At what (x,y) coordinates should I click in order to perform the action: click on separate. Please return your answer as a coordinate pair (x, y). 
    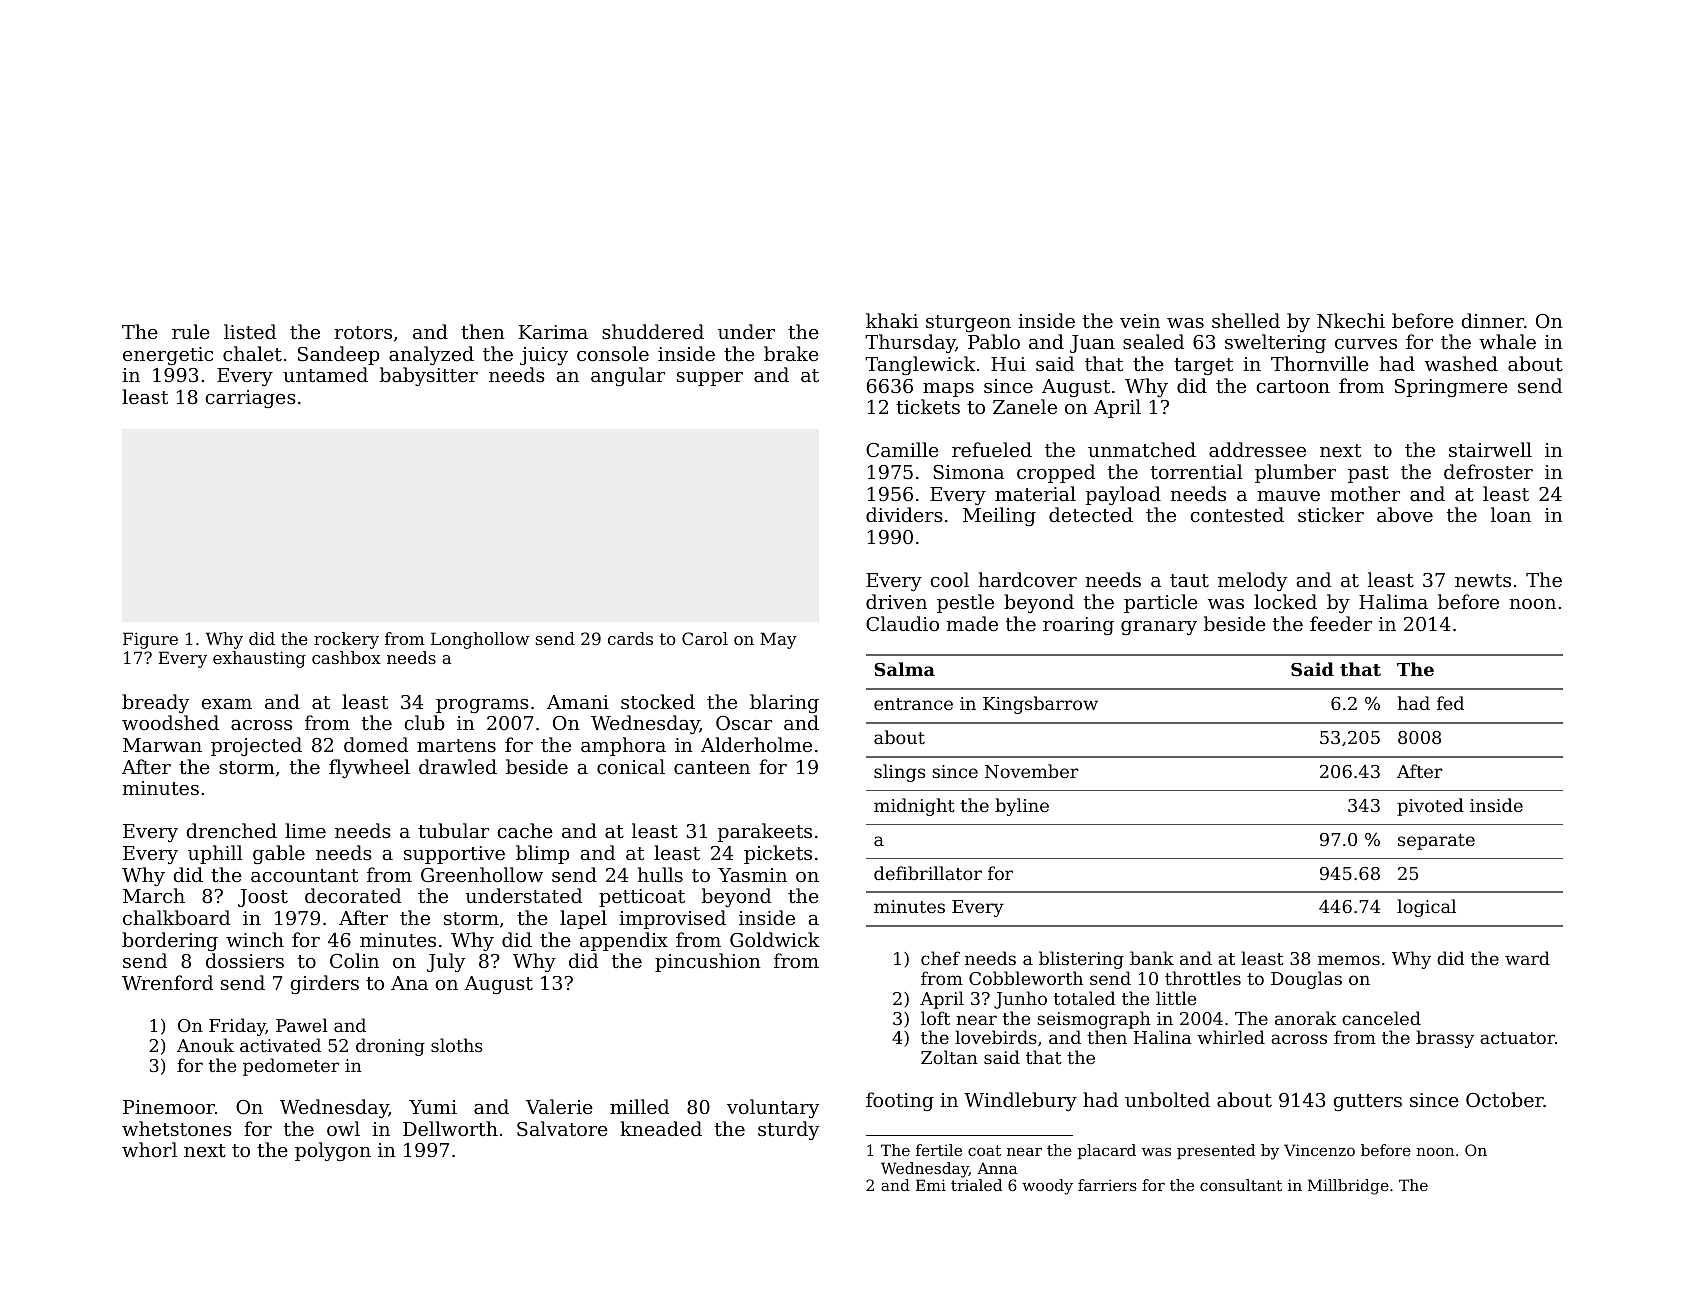
    Looking at the image, I should click on (1436, 842).
